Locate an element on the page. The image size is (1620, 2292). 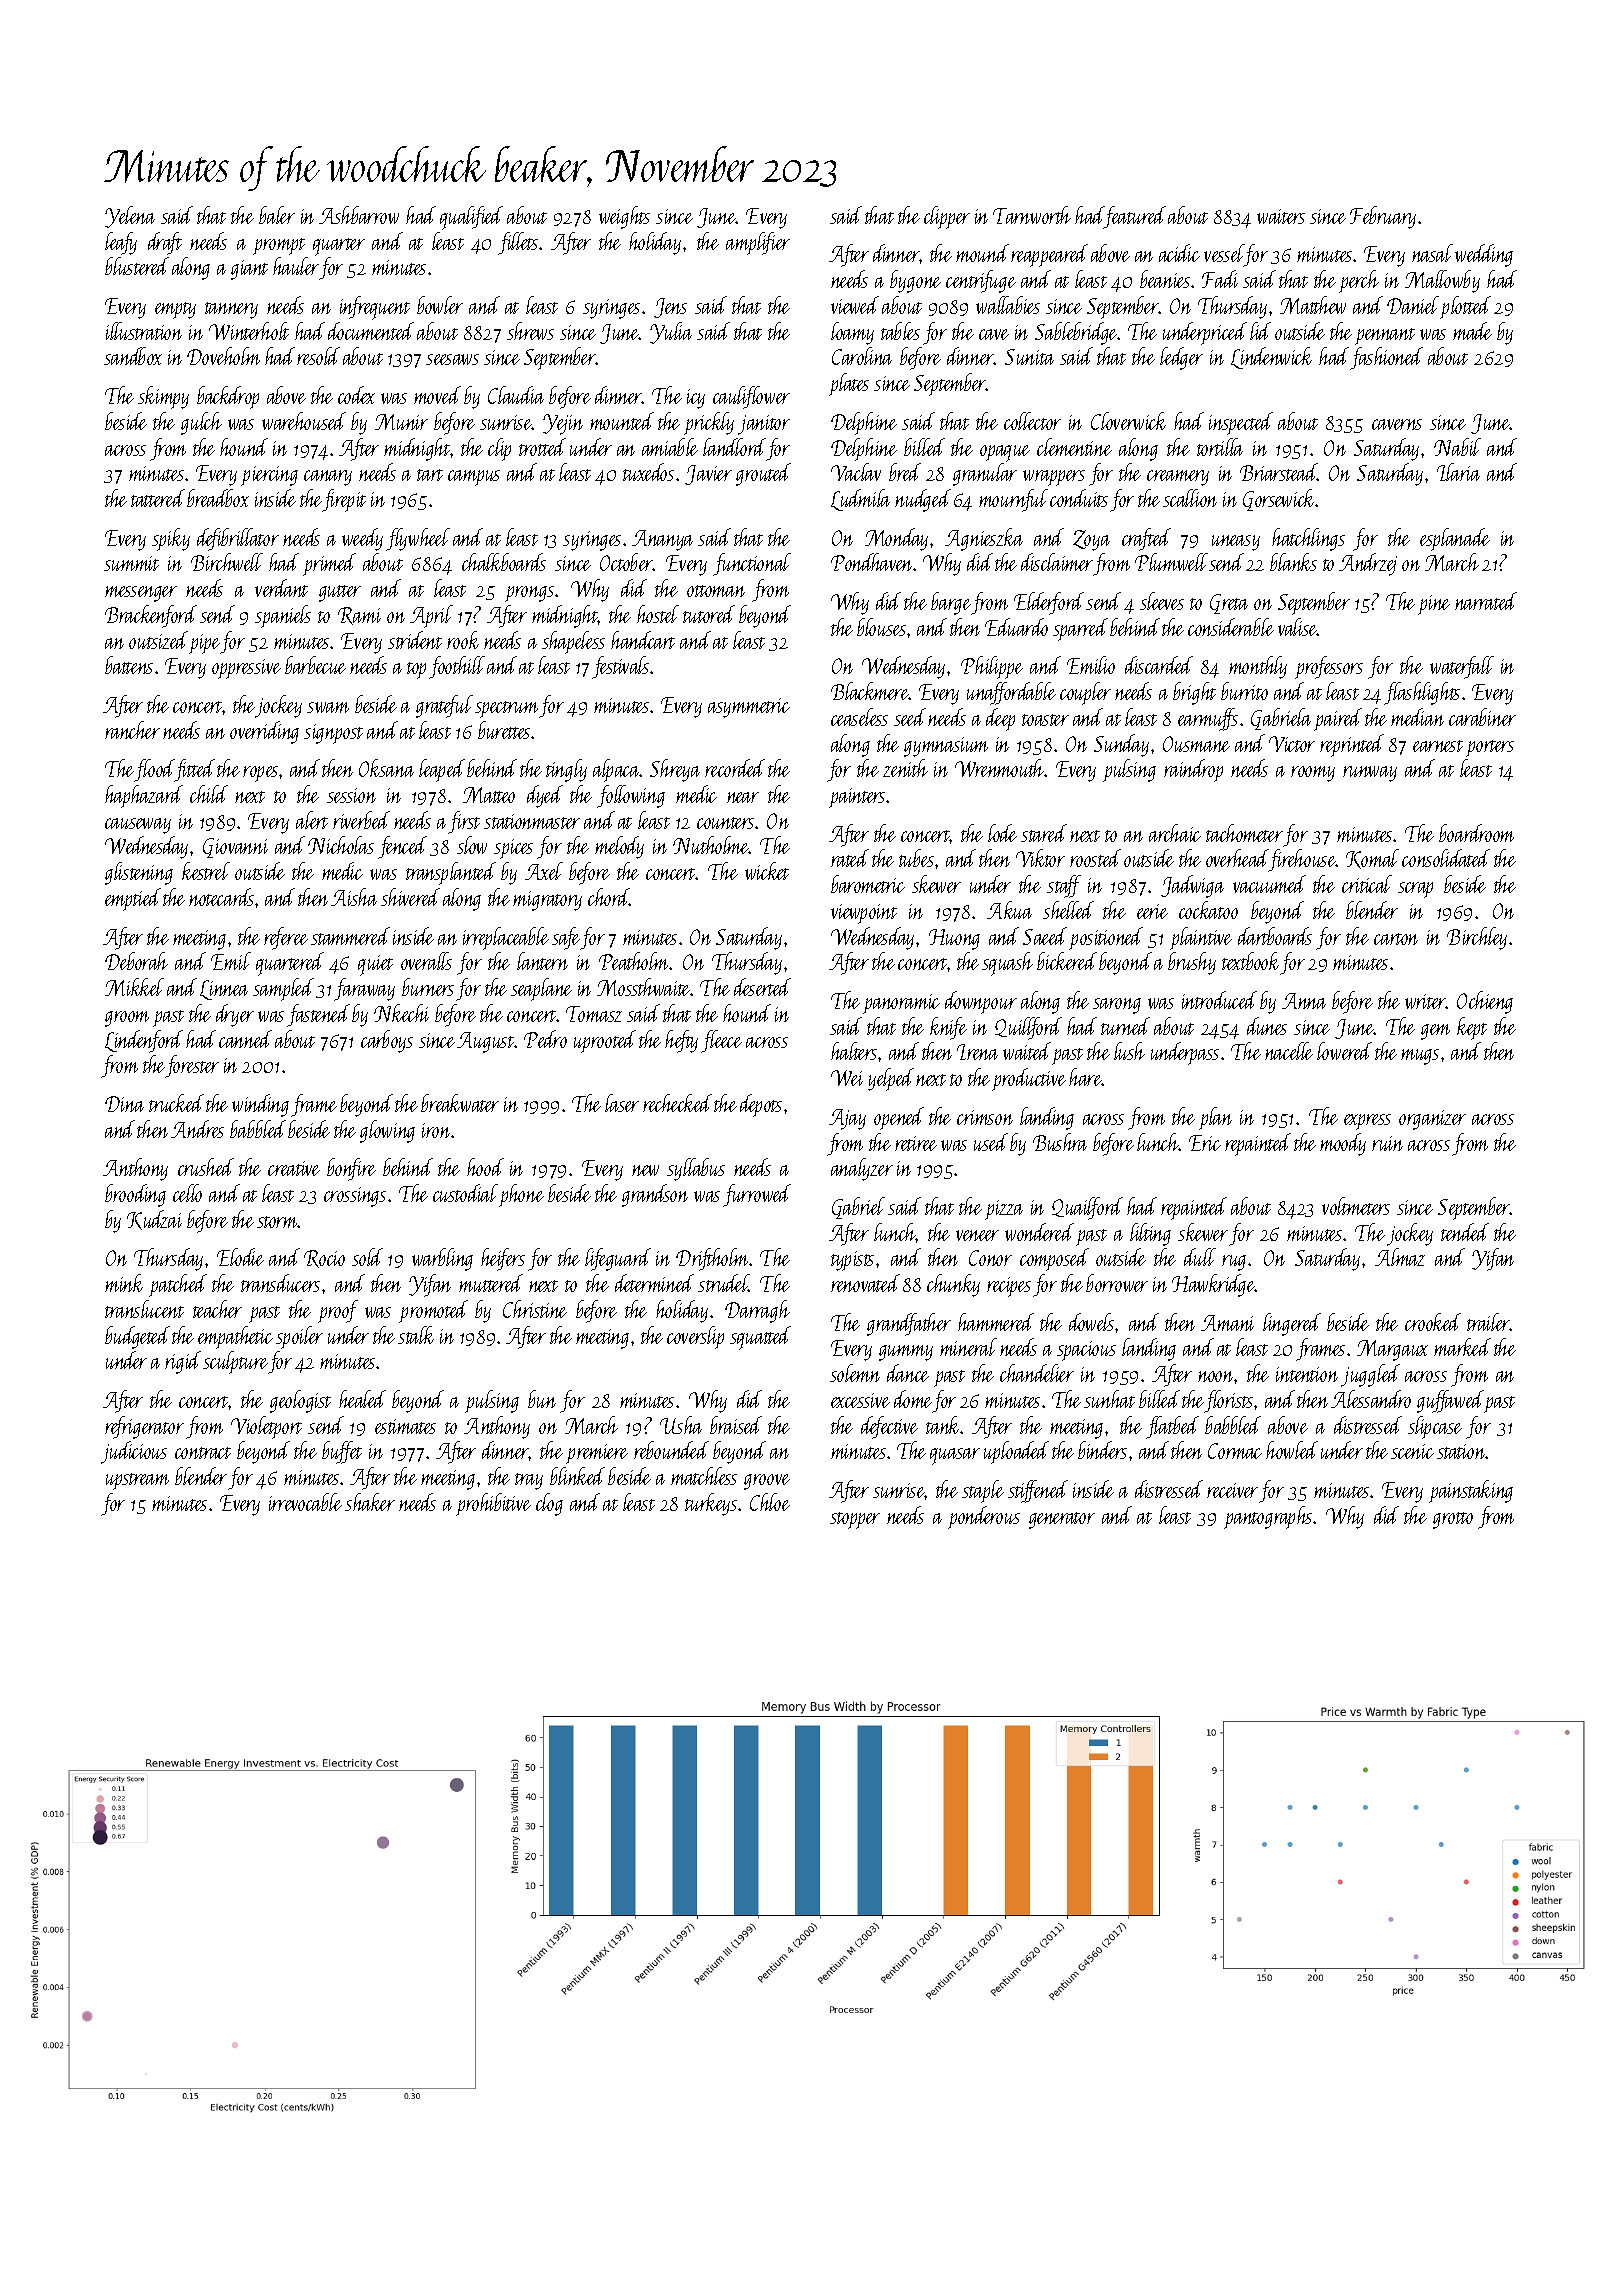
Yelena is located at coordinates (130, 217).
